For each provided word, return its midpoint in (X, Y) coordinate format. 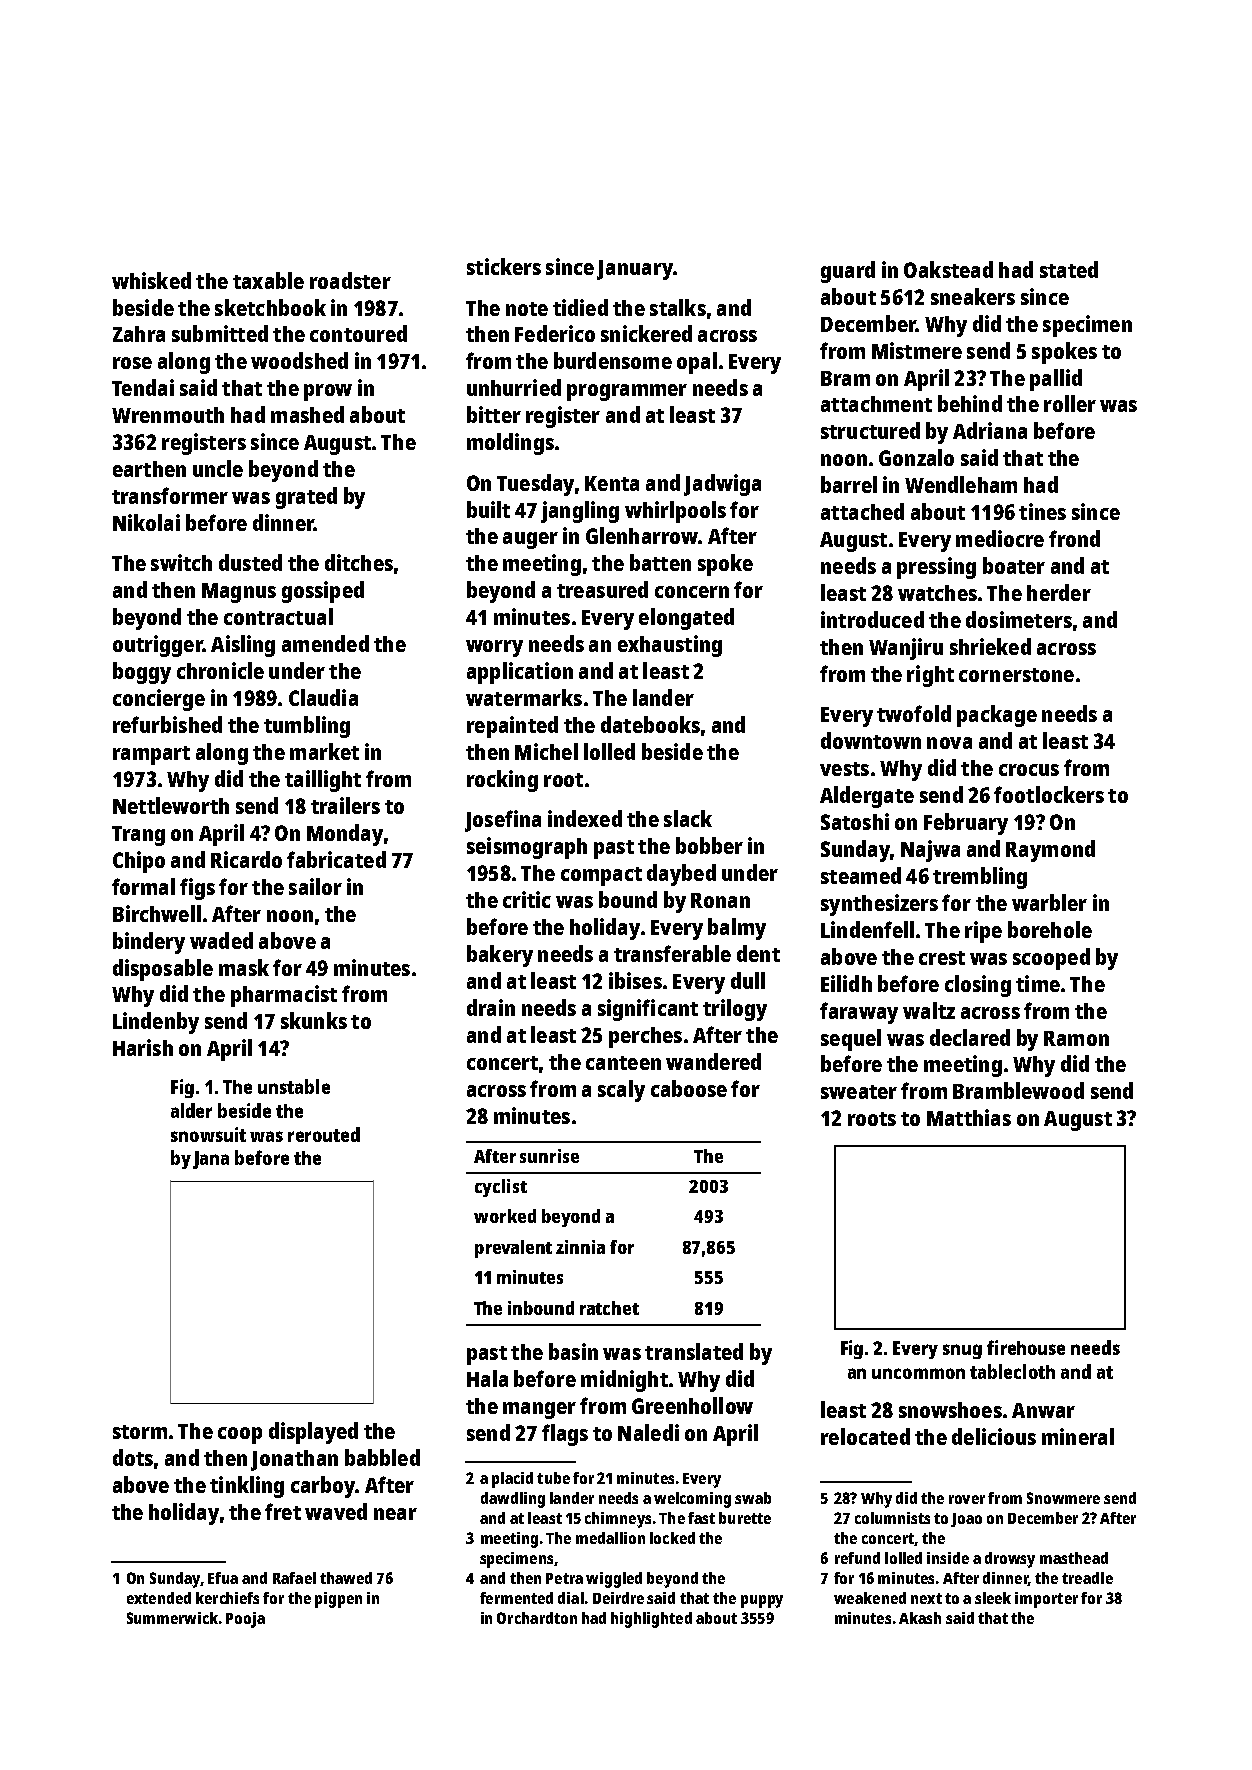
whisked (151, 280)
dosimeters (1019, 619)
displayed (313, 1433)
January (635, 270)
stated (1069, 269)
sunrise (549, 1156)
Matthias (969, 1117)
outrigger (157, 646)
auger (530, 540)
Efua (223, 1578)
